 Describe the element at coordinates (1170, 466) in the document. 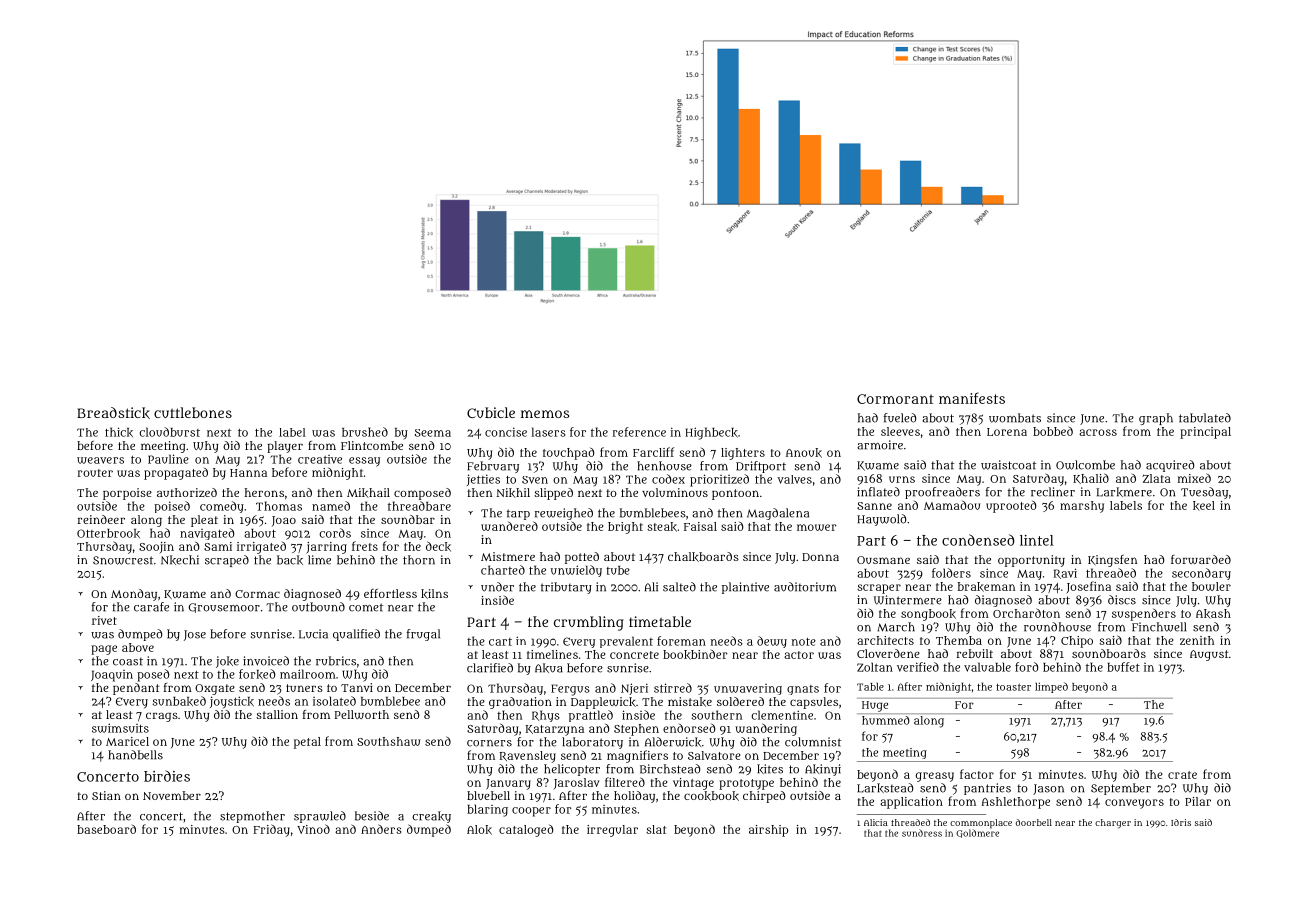

I see `acquired` at that location.
